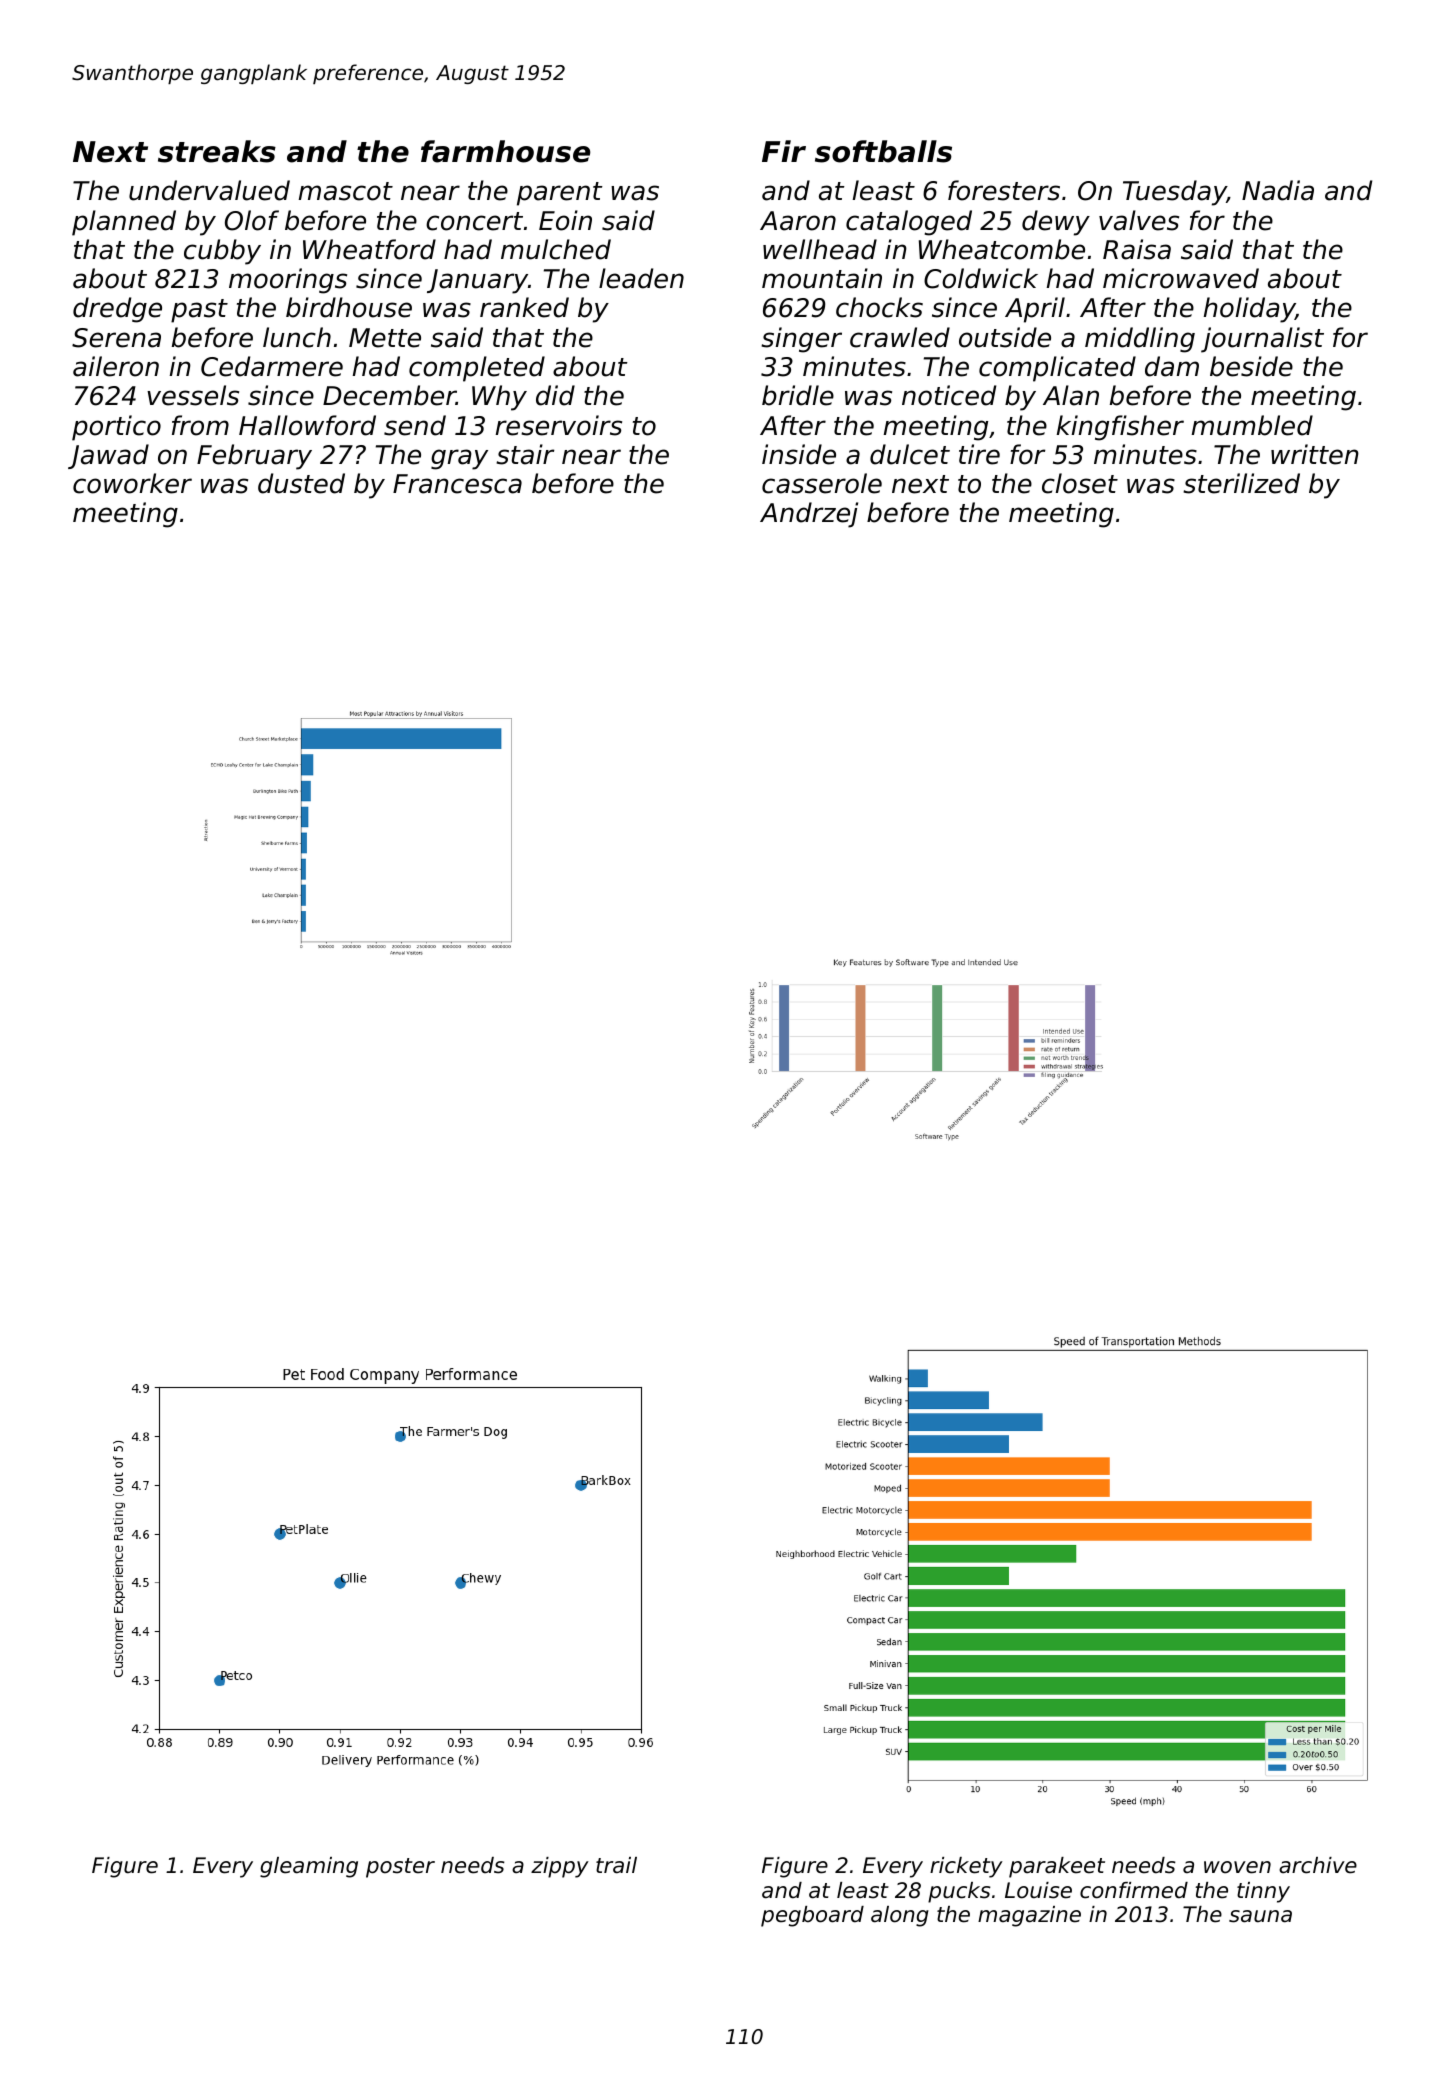 The width and height of the page is (1450, 2100). I want to click on rickety, so click(966, 1867).
